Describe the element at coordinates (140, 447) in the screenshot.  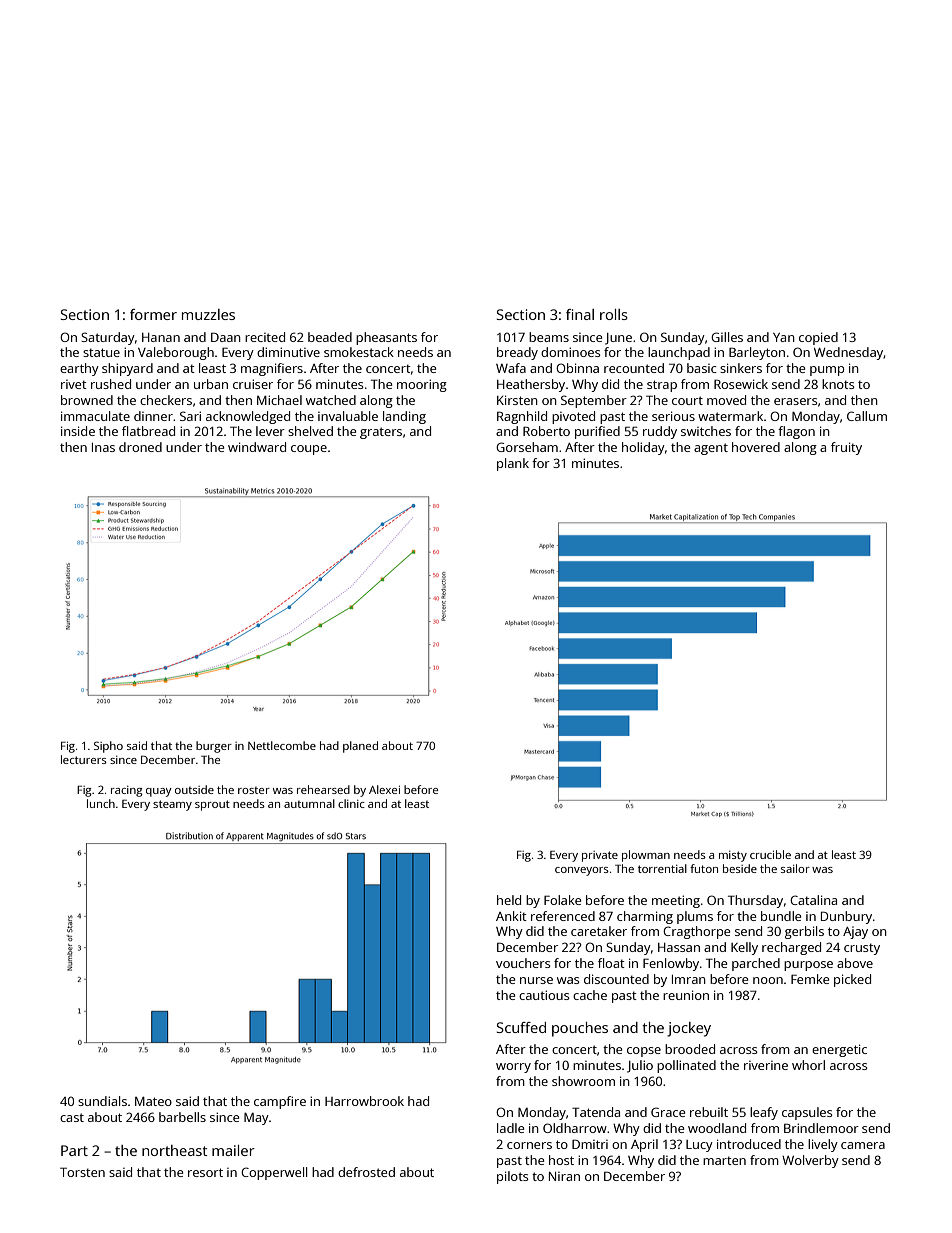
I see `droned` at that location.
